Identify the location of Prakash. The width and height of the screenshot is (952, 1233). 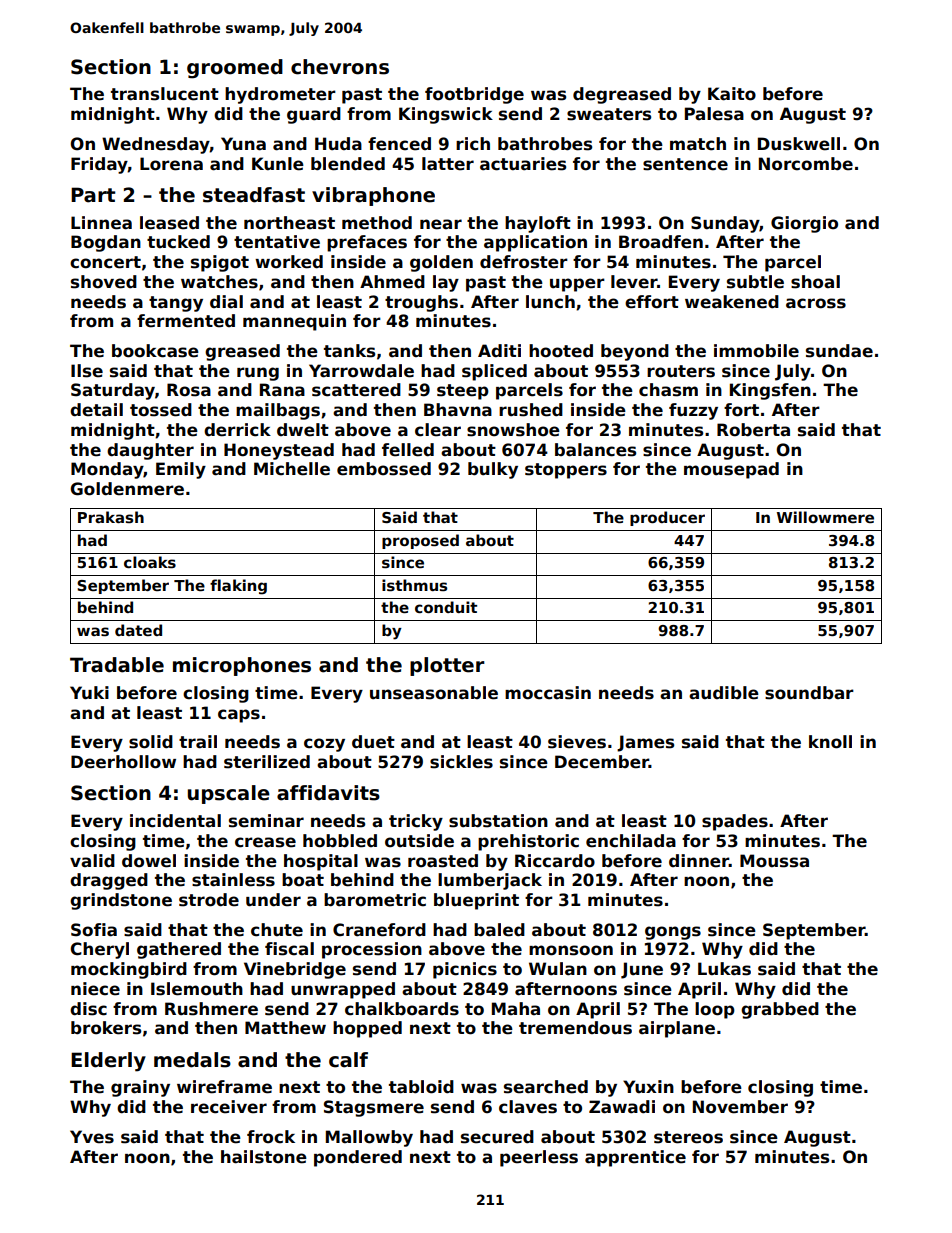
(111, 517).
